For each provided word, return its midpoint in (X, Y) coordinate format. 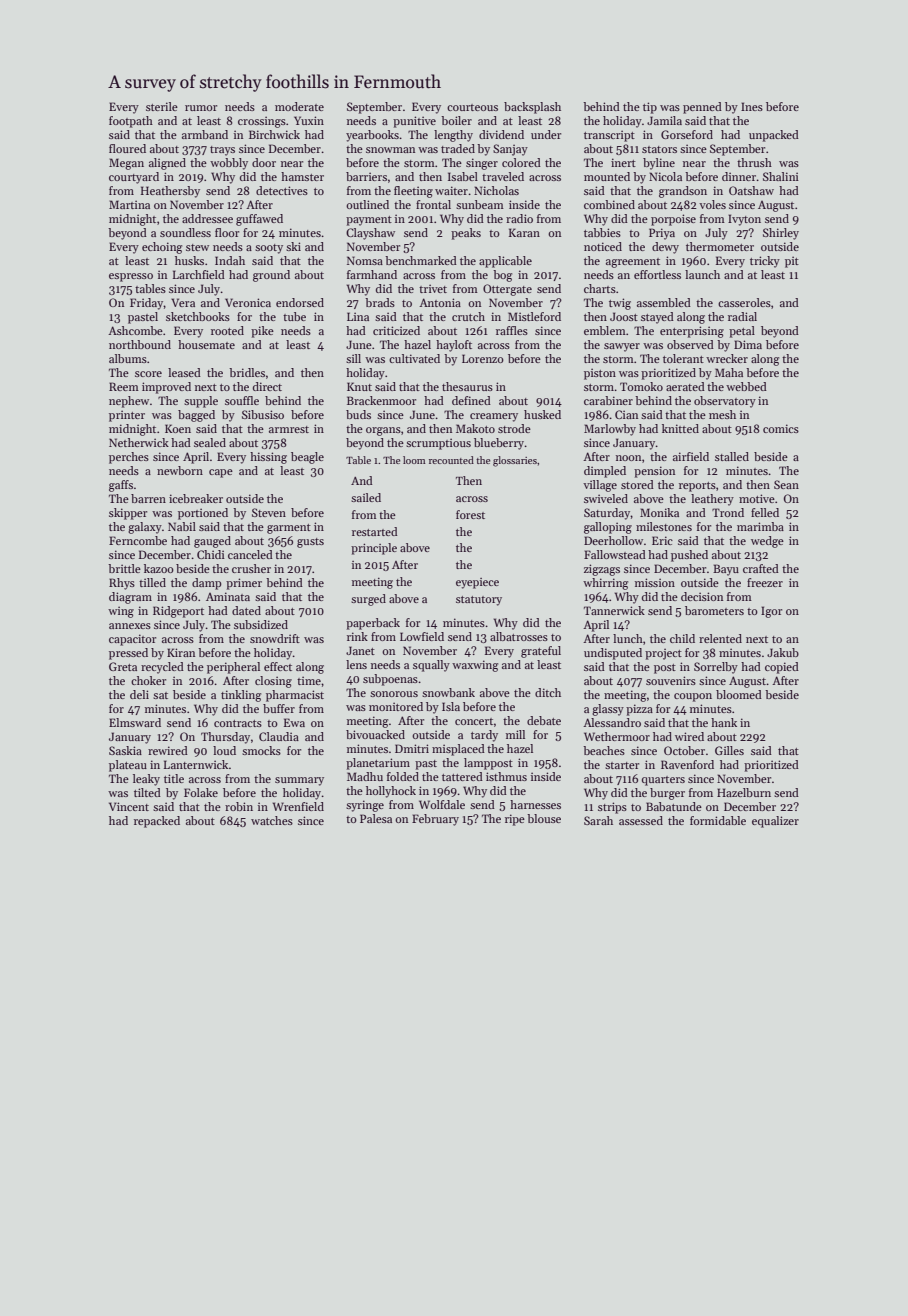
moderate (299, 106)
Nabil (182, 526)
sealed (210, 442)
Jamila (664, 120)
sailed (366, 497)
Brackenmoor (381, 400)
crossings (262, 122)
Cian (626, 414)
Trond (728, 512)
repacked (157, 822)
